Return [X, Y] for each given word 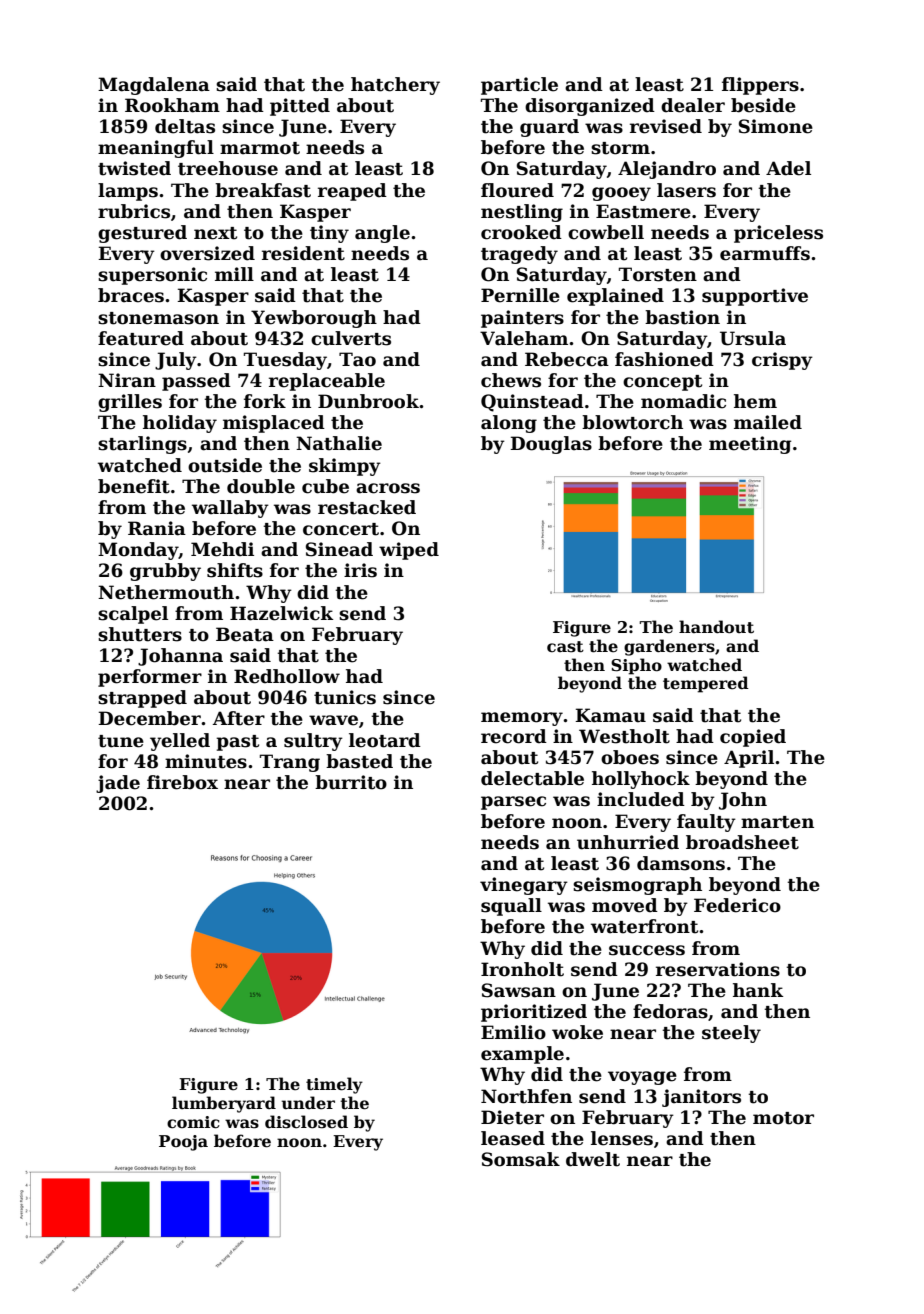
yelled [180, 742]
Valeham [524, 338]
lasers [686, 190]
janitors [701, 1098]
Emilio [513, 1032]
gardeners [669, 647]
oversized [207, 253]
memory [522, 719]
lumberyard [224, 1104]
